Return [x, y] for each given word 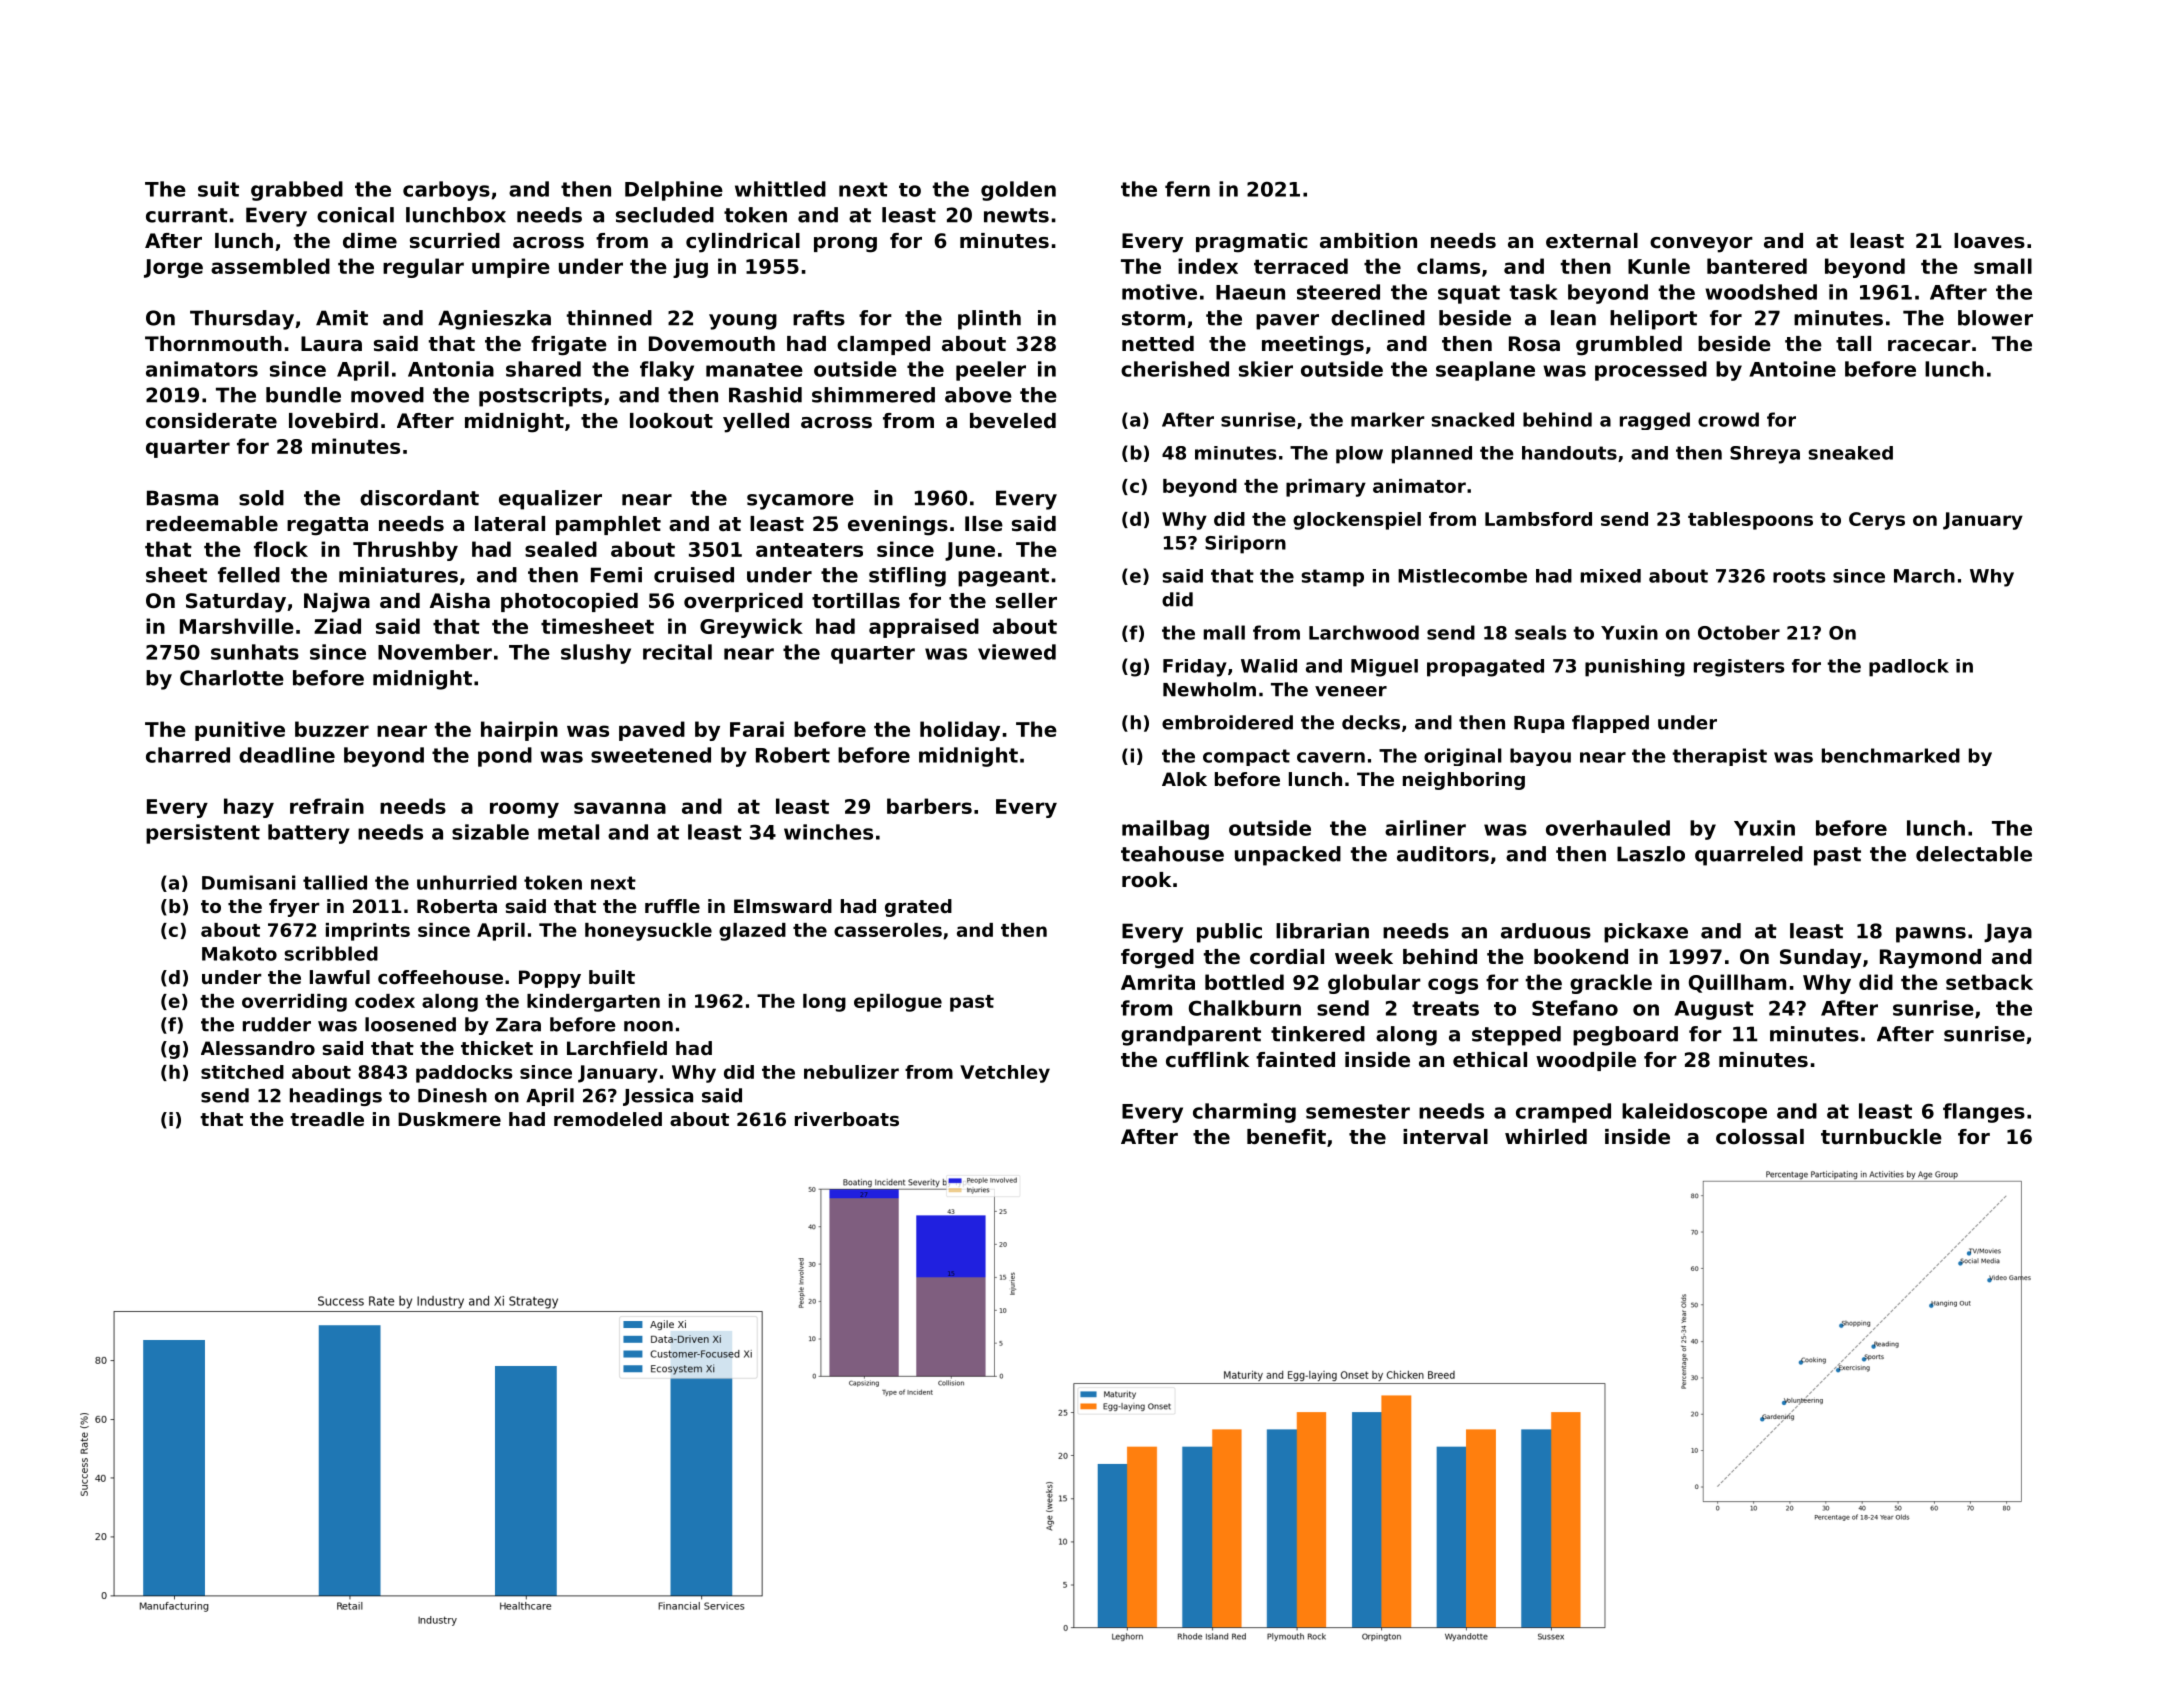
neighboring [1464, 781]
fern [1187, 189]
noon [648, 1026]
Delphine [674, 191]
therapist [1719, 757]
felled [249, 575]
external [1592, 241]
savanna [620, 808]
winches [828, 832]
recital [677, 652]
